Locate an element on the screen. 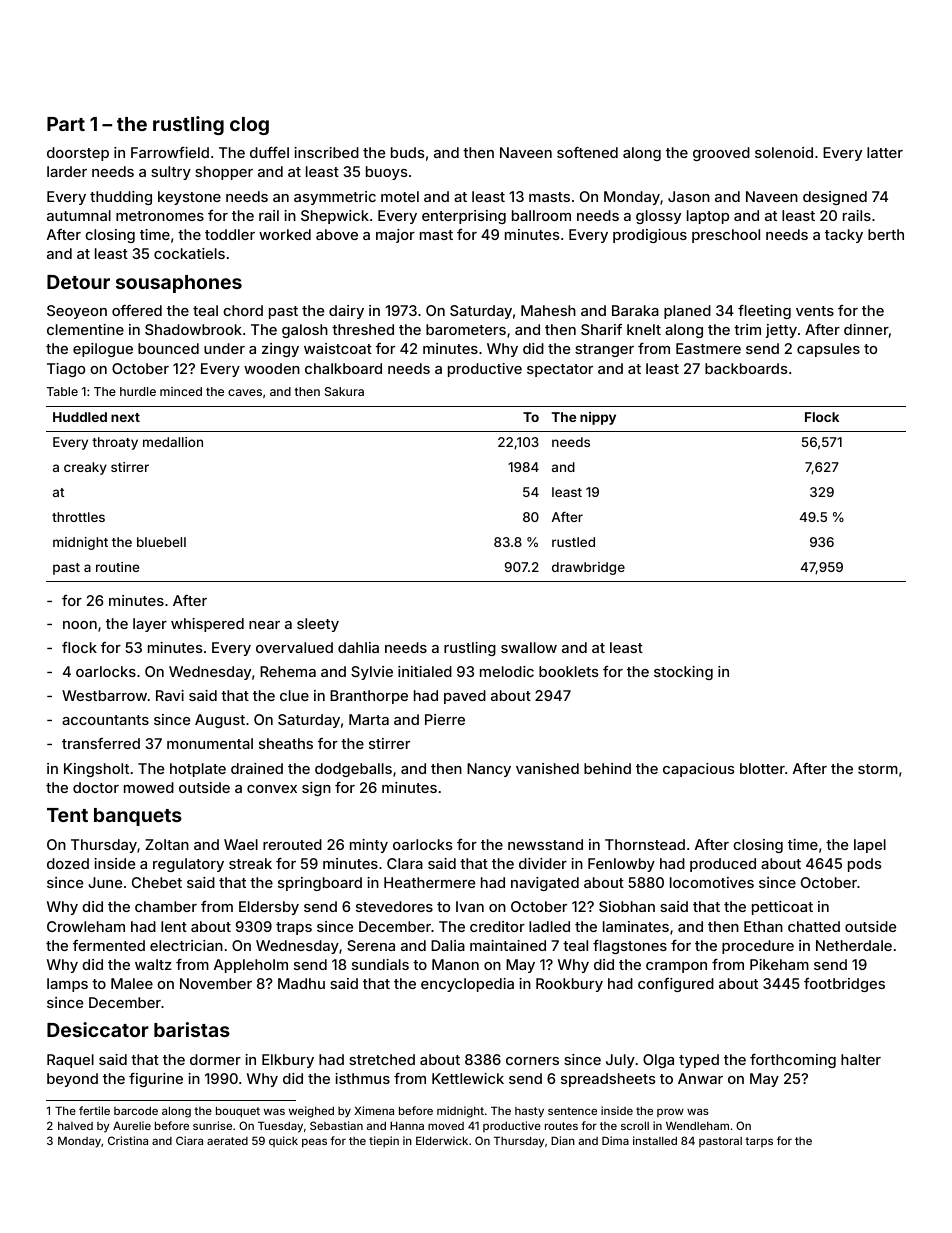 Image resolution: width=952 pixels, height=1233 pixels. Nancy is located at coordinates (489, 770).
